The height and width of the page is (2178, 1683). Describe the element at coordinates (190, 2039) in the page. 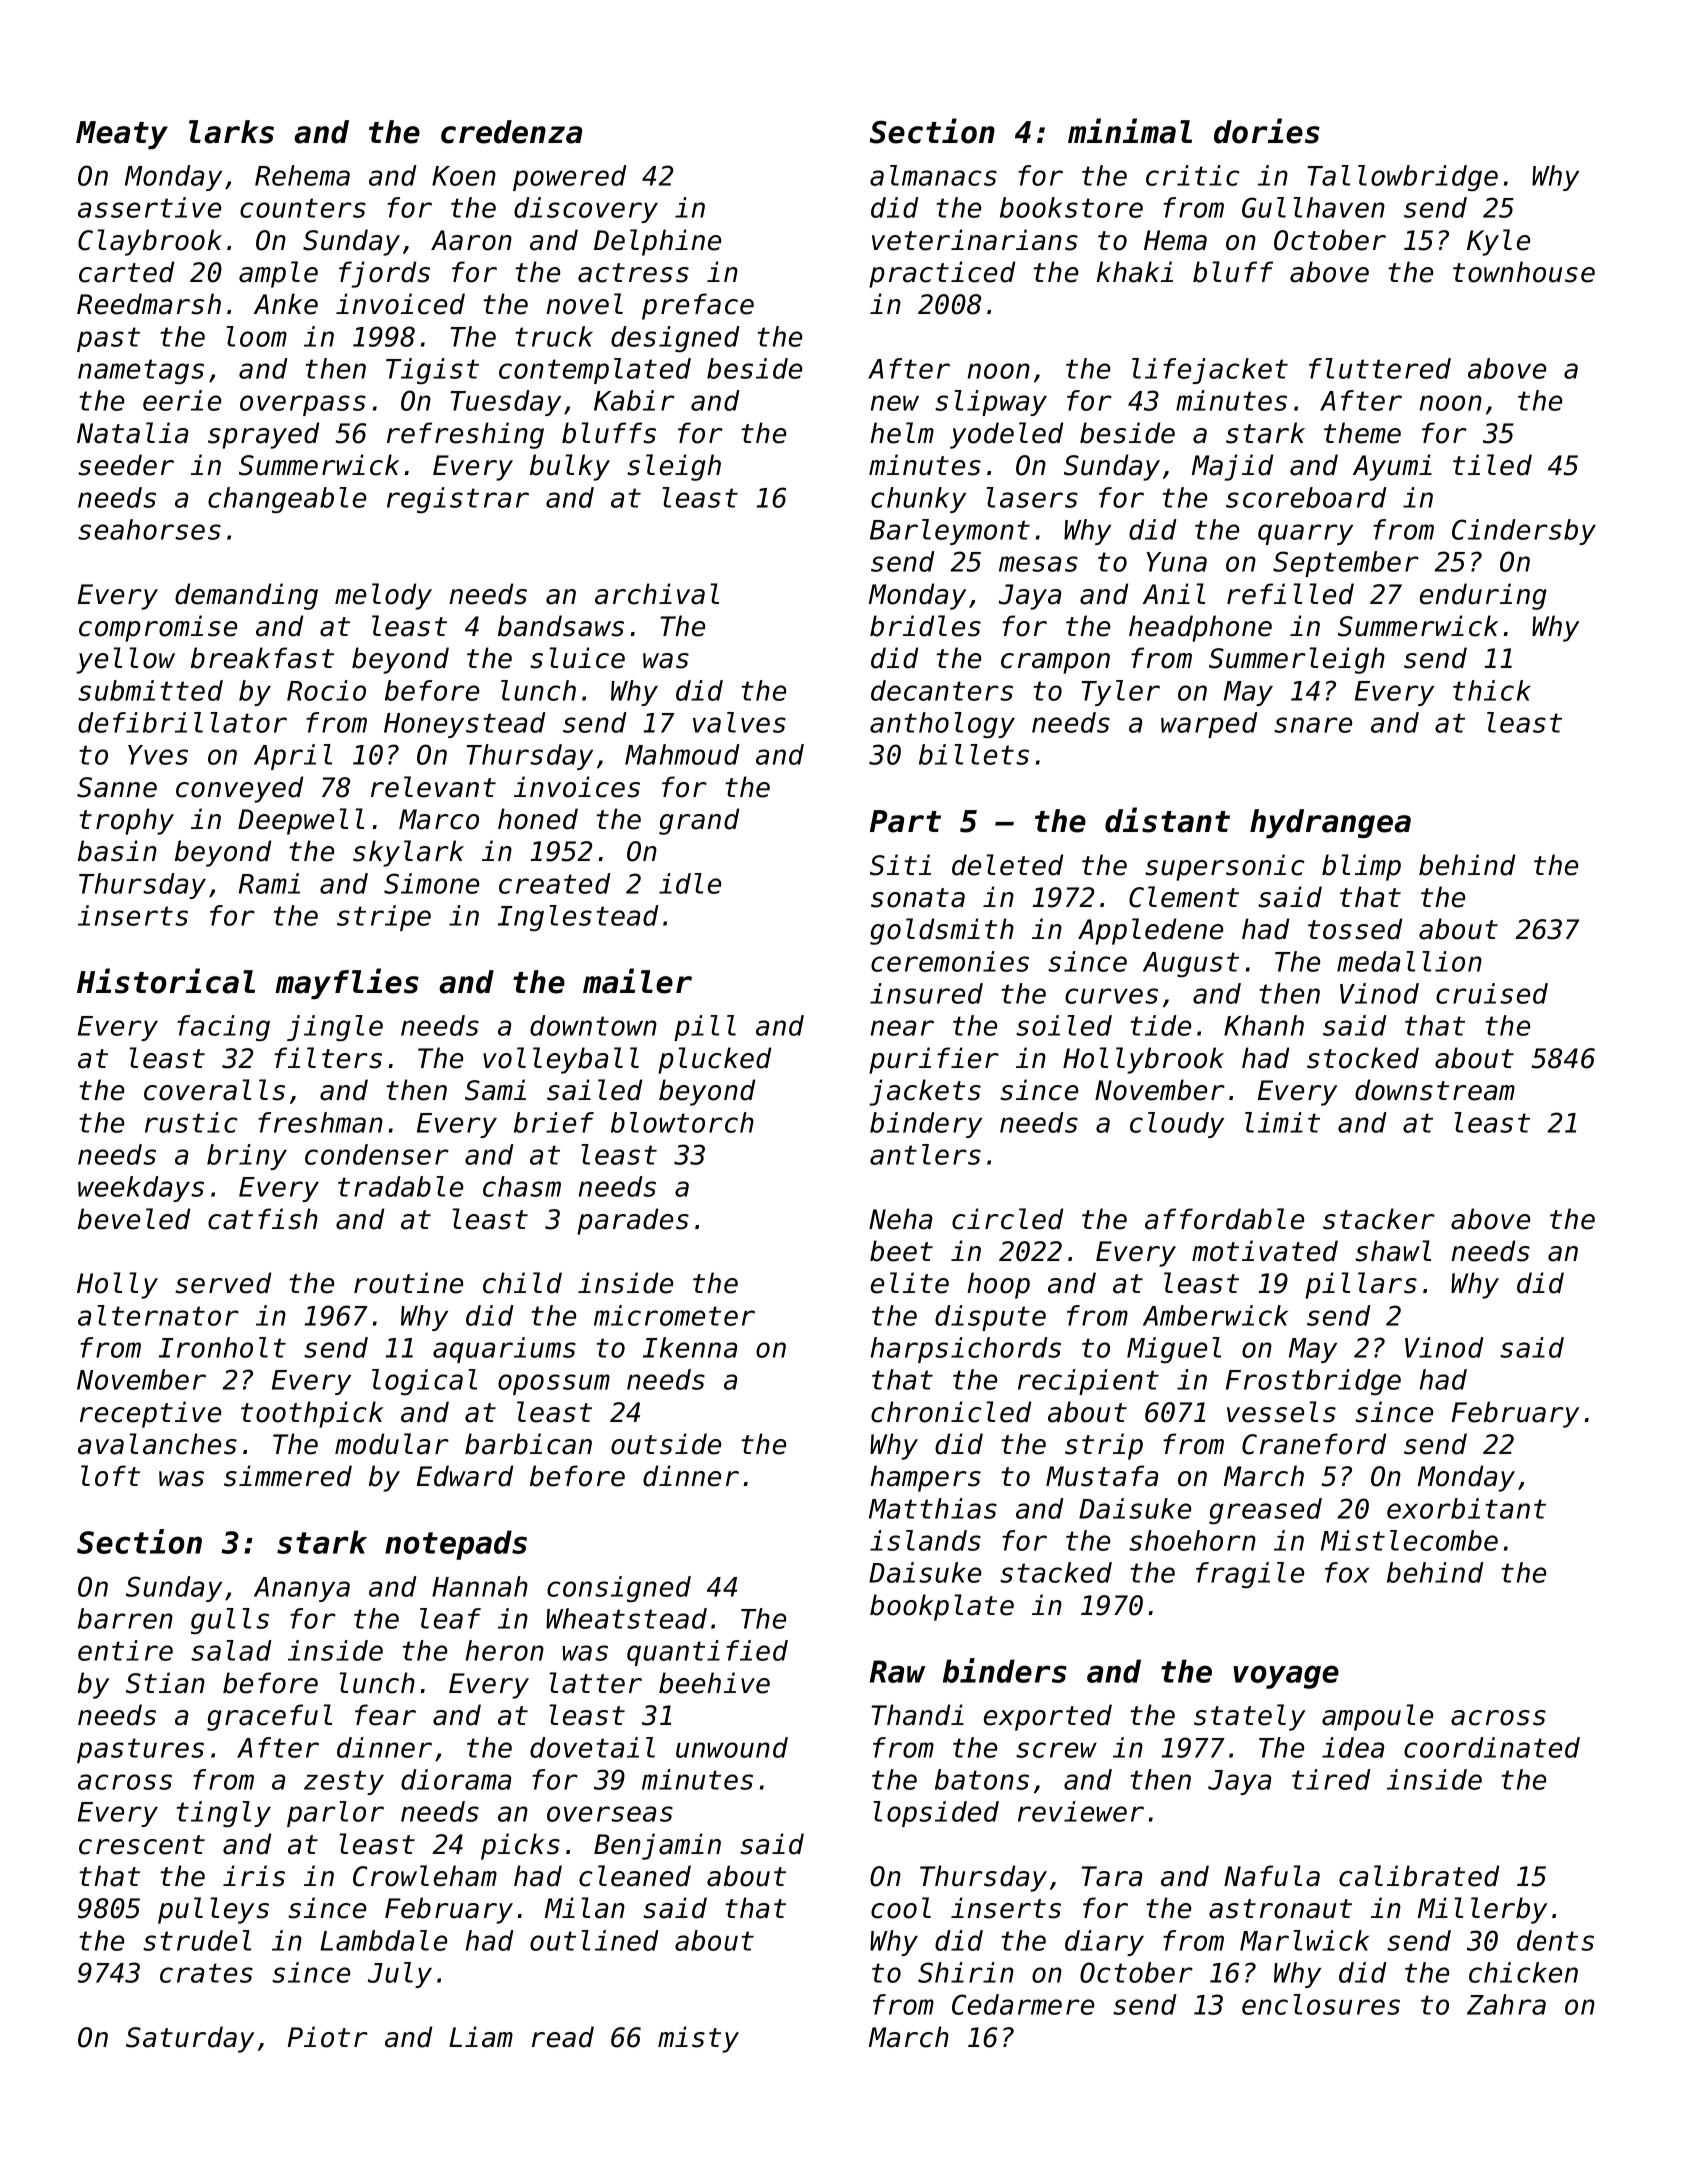

I see `Saturday` at that location.
